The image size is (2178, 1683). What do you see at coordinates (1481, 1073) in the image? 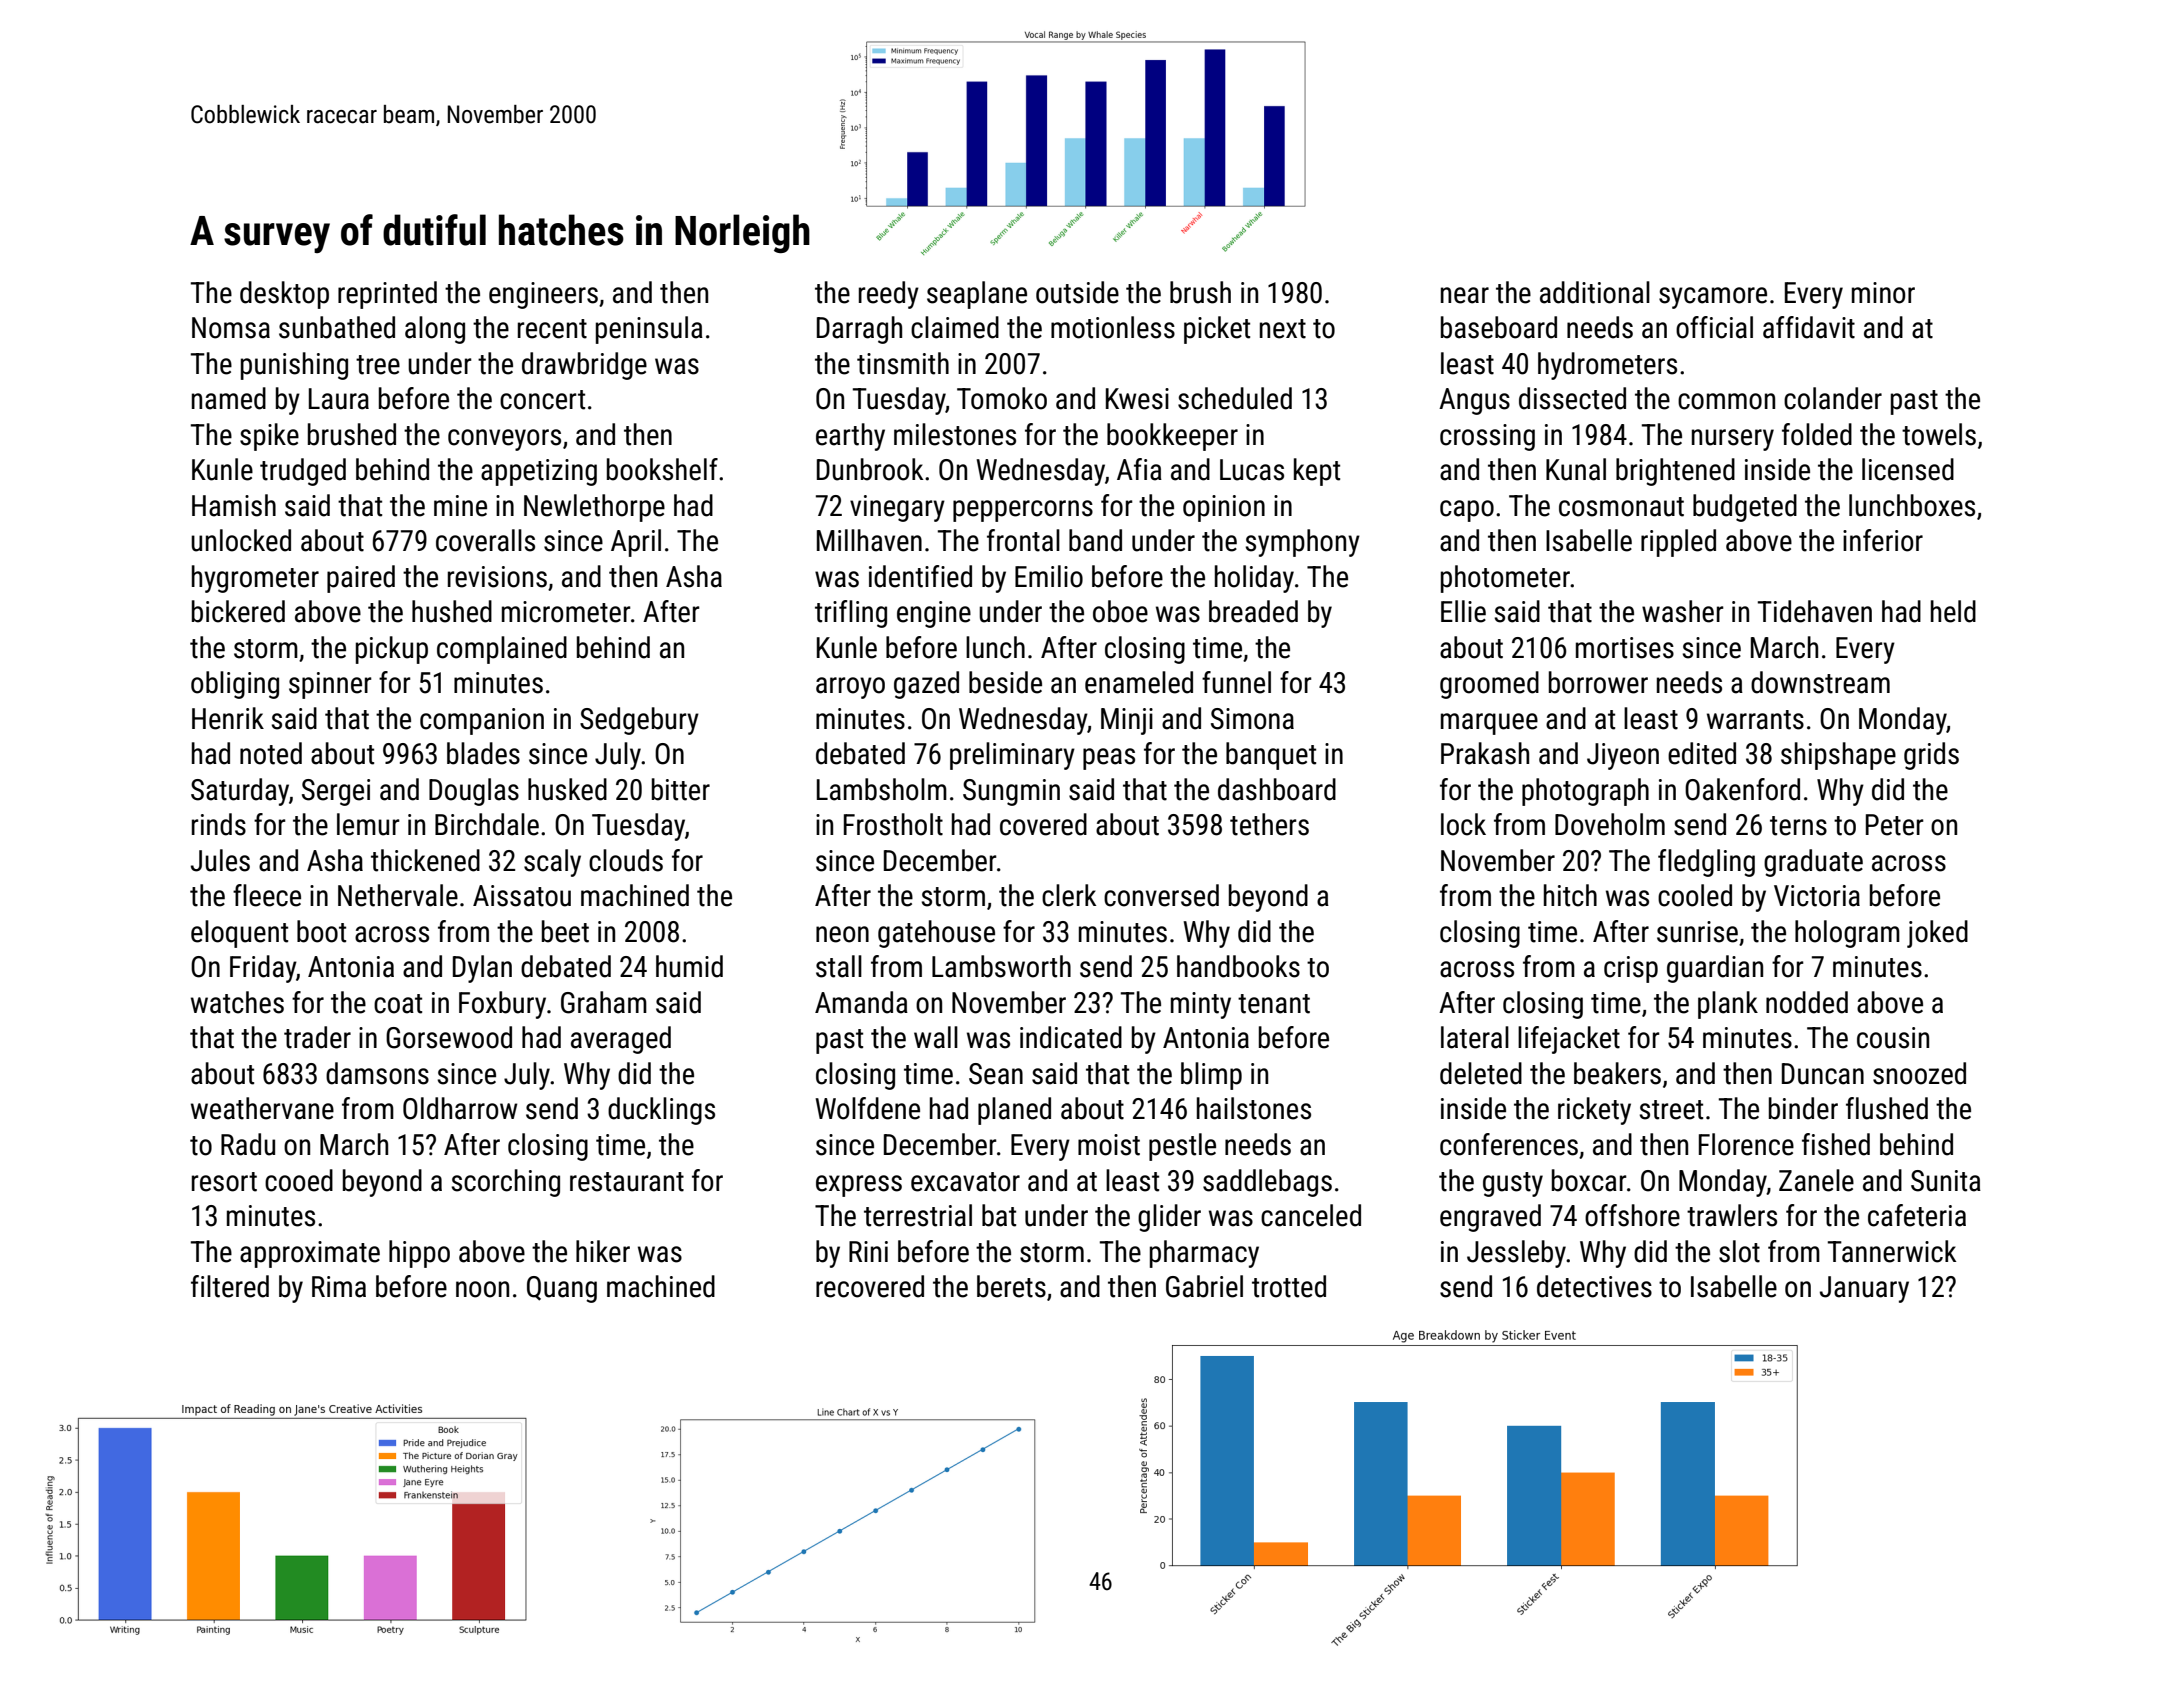
I see `deleted` at bounding box center [1481, 1073].
